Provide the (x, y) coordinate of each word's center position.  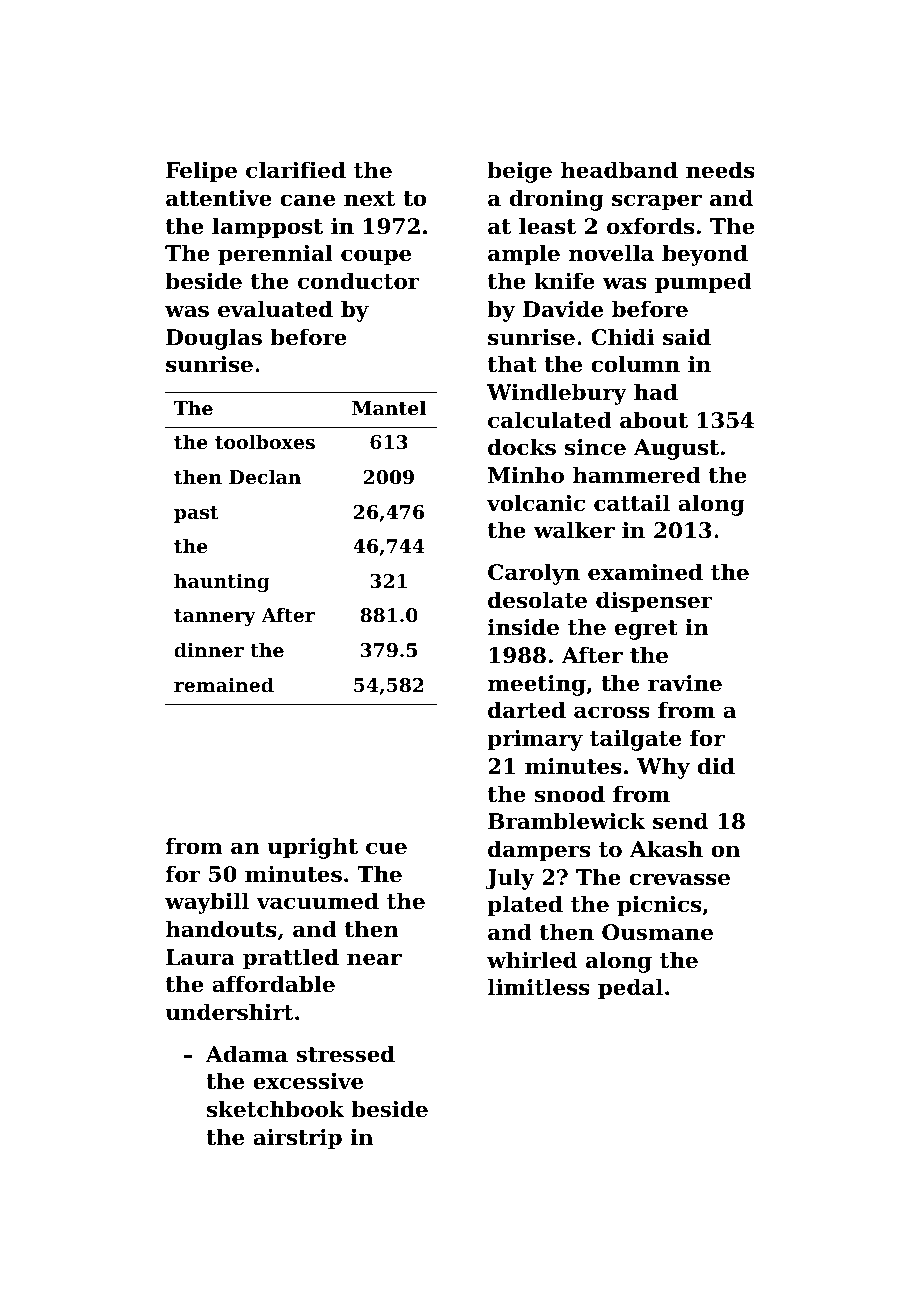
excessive (308, 1081)
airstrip (297, 1139)
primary (535, 740)
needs (720, 170)
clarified (296, 170)
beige (519, 172)
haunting (222, 582)
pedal (630, 989)
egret (646, 630)
